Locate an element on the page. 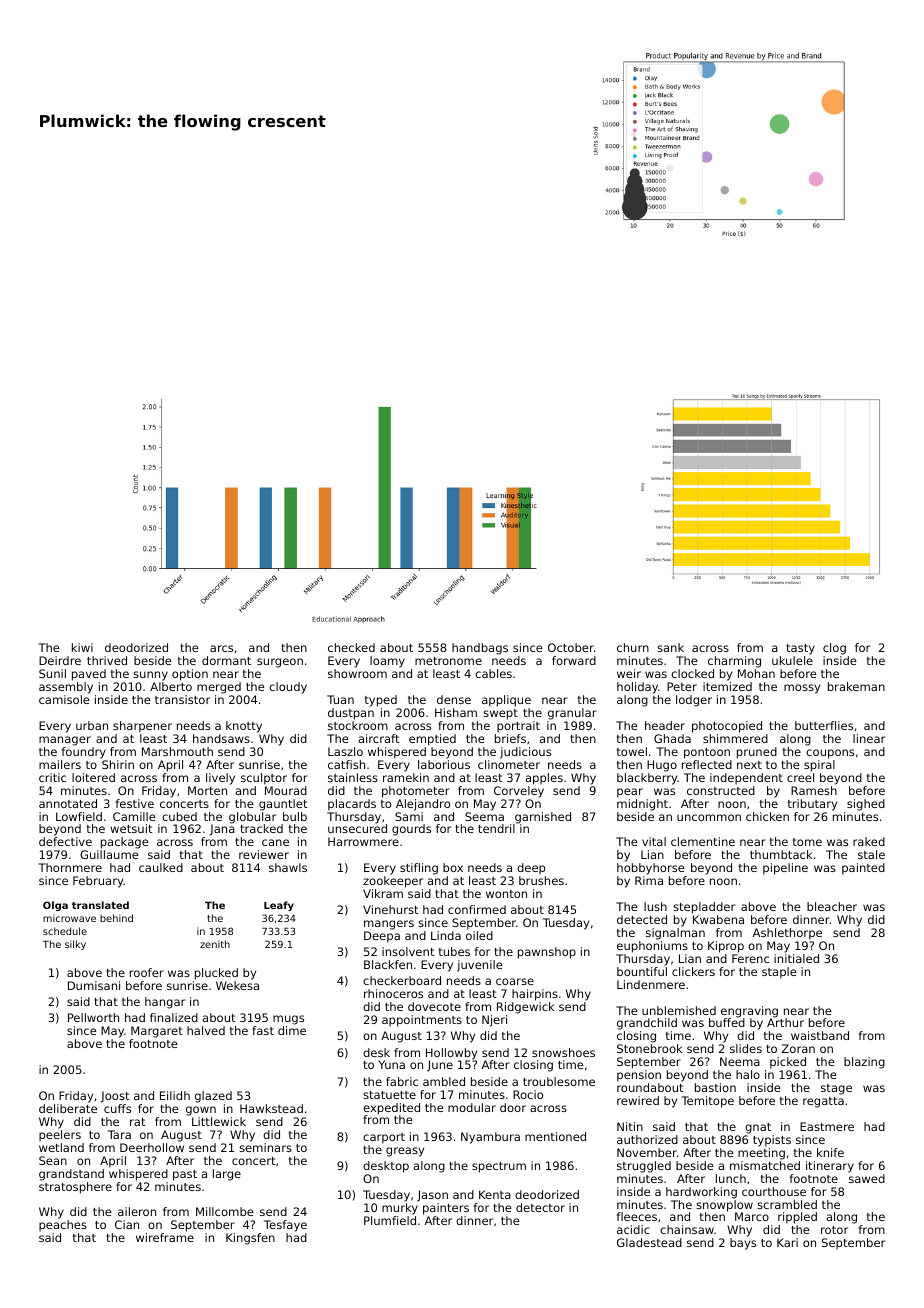 The image size is (924, 1308). carport is located at coordinates (384, 1138).
